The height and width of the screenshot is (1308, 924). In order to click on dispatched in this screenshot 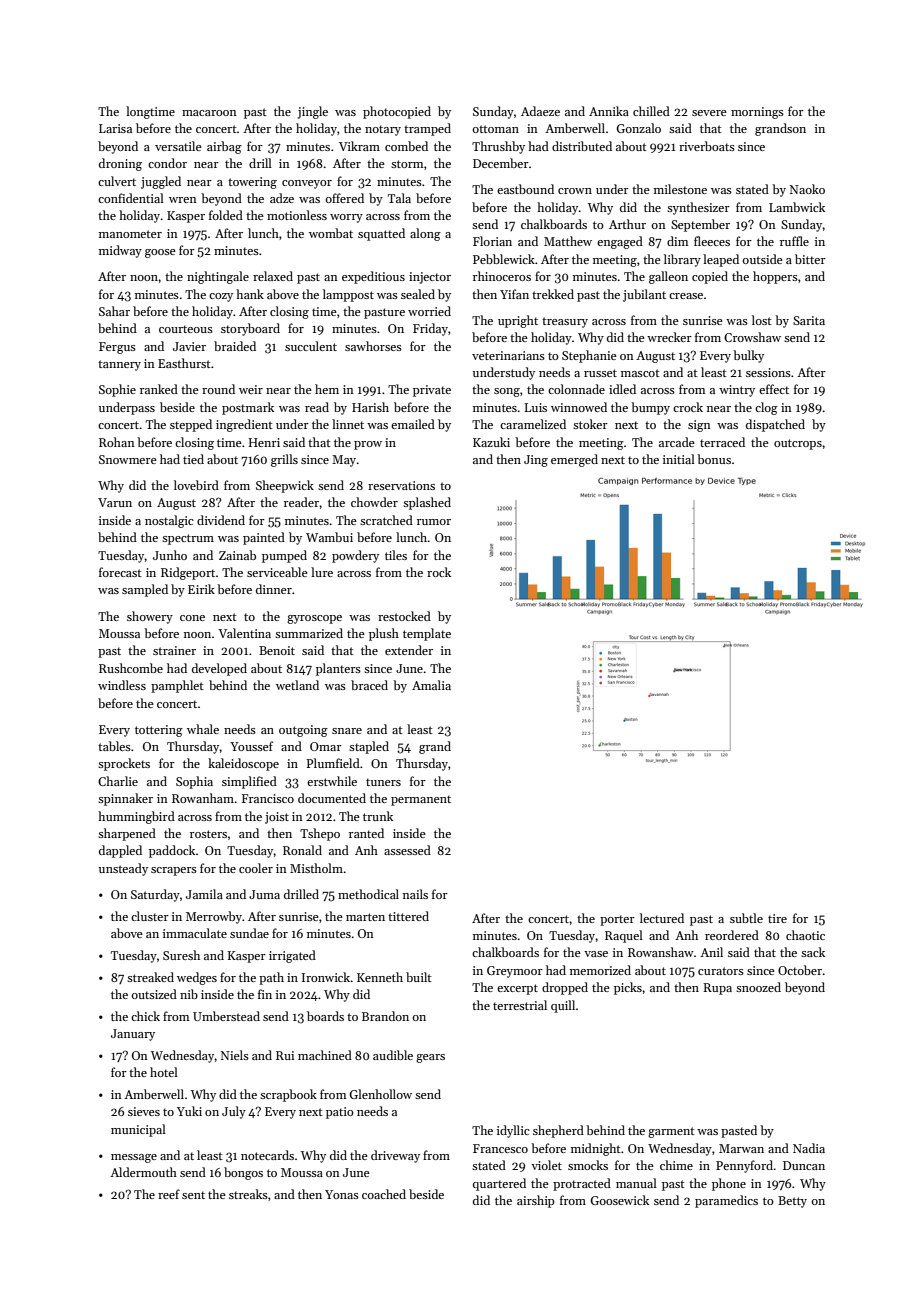, I will do `click(775, 425)`.
